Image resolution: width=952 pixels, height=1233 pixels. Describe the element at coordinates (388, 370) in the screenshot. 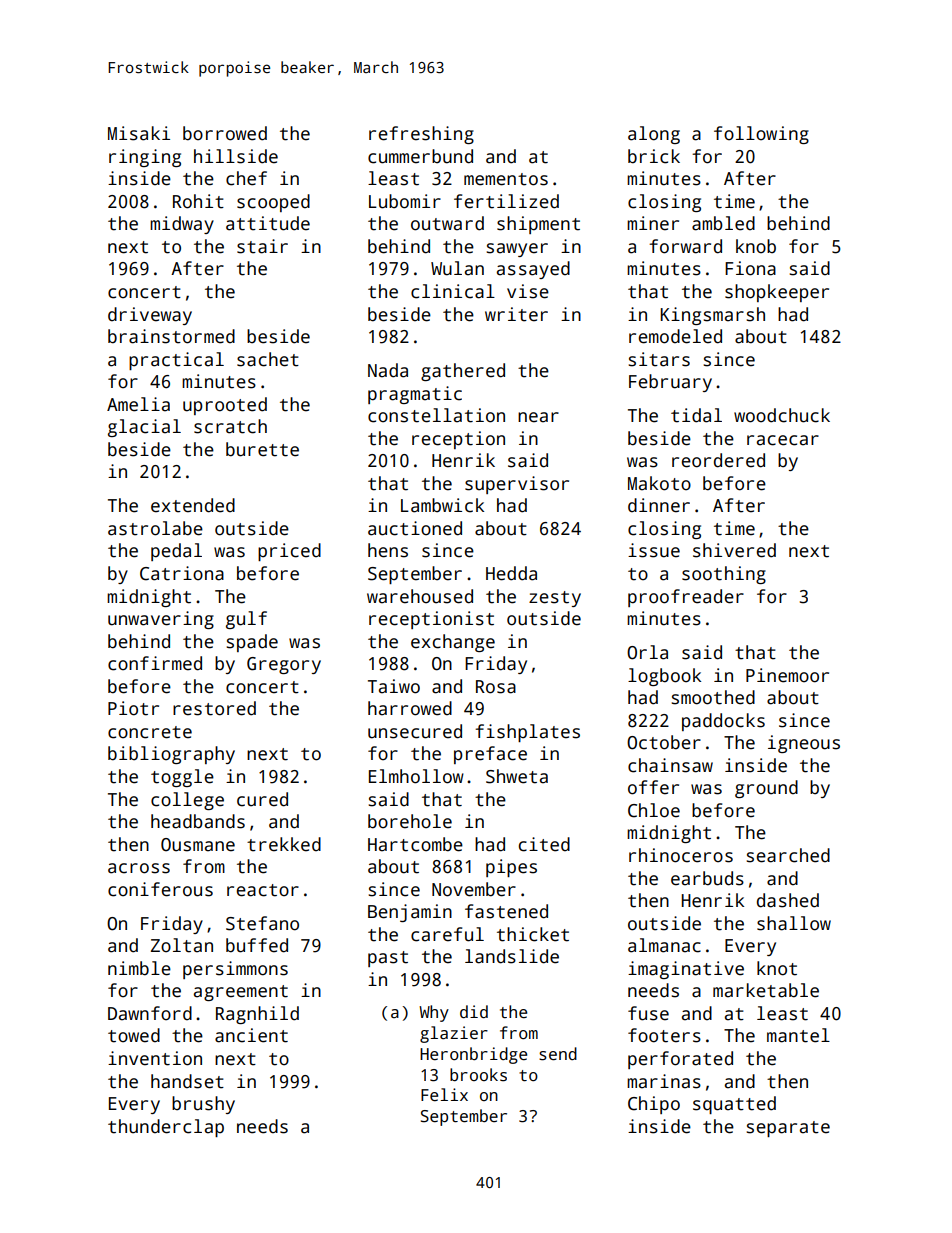

I see `Nada` at that location.
